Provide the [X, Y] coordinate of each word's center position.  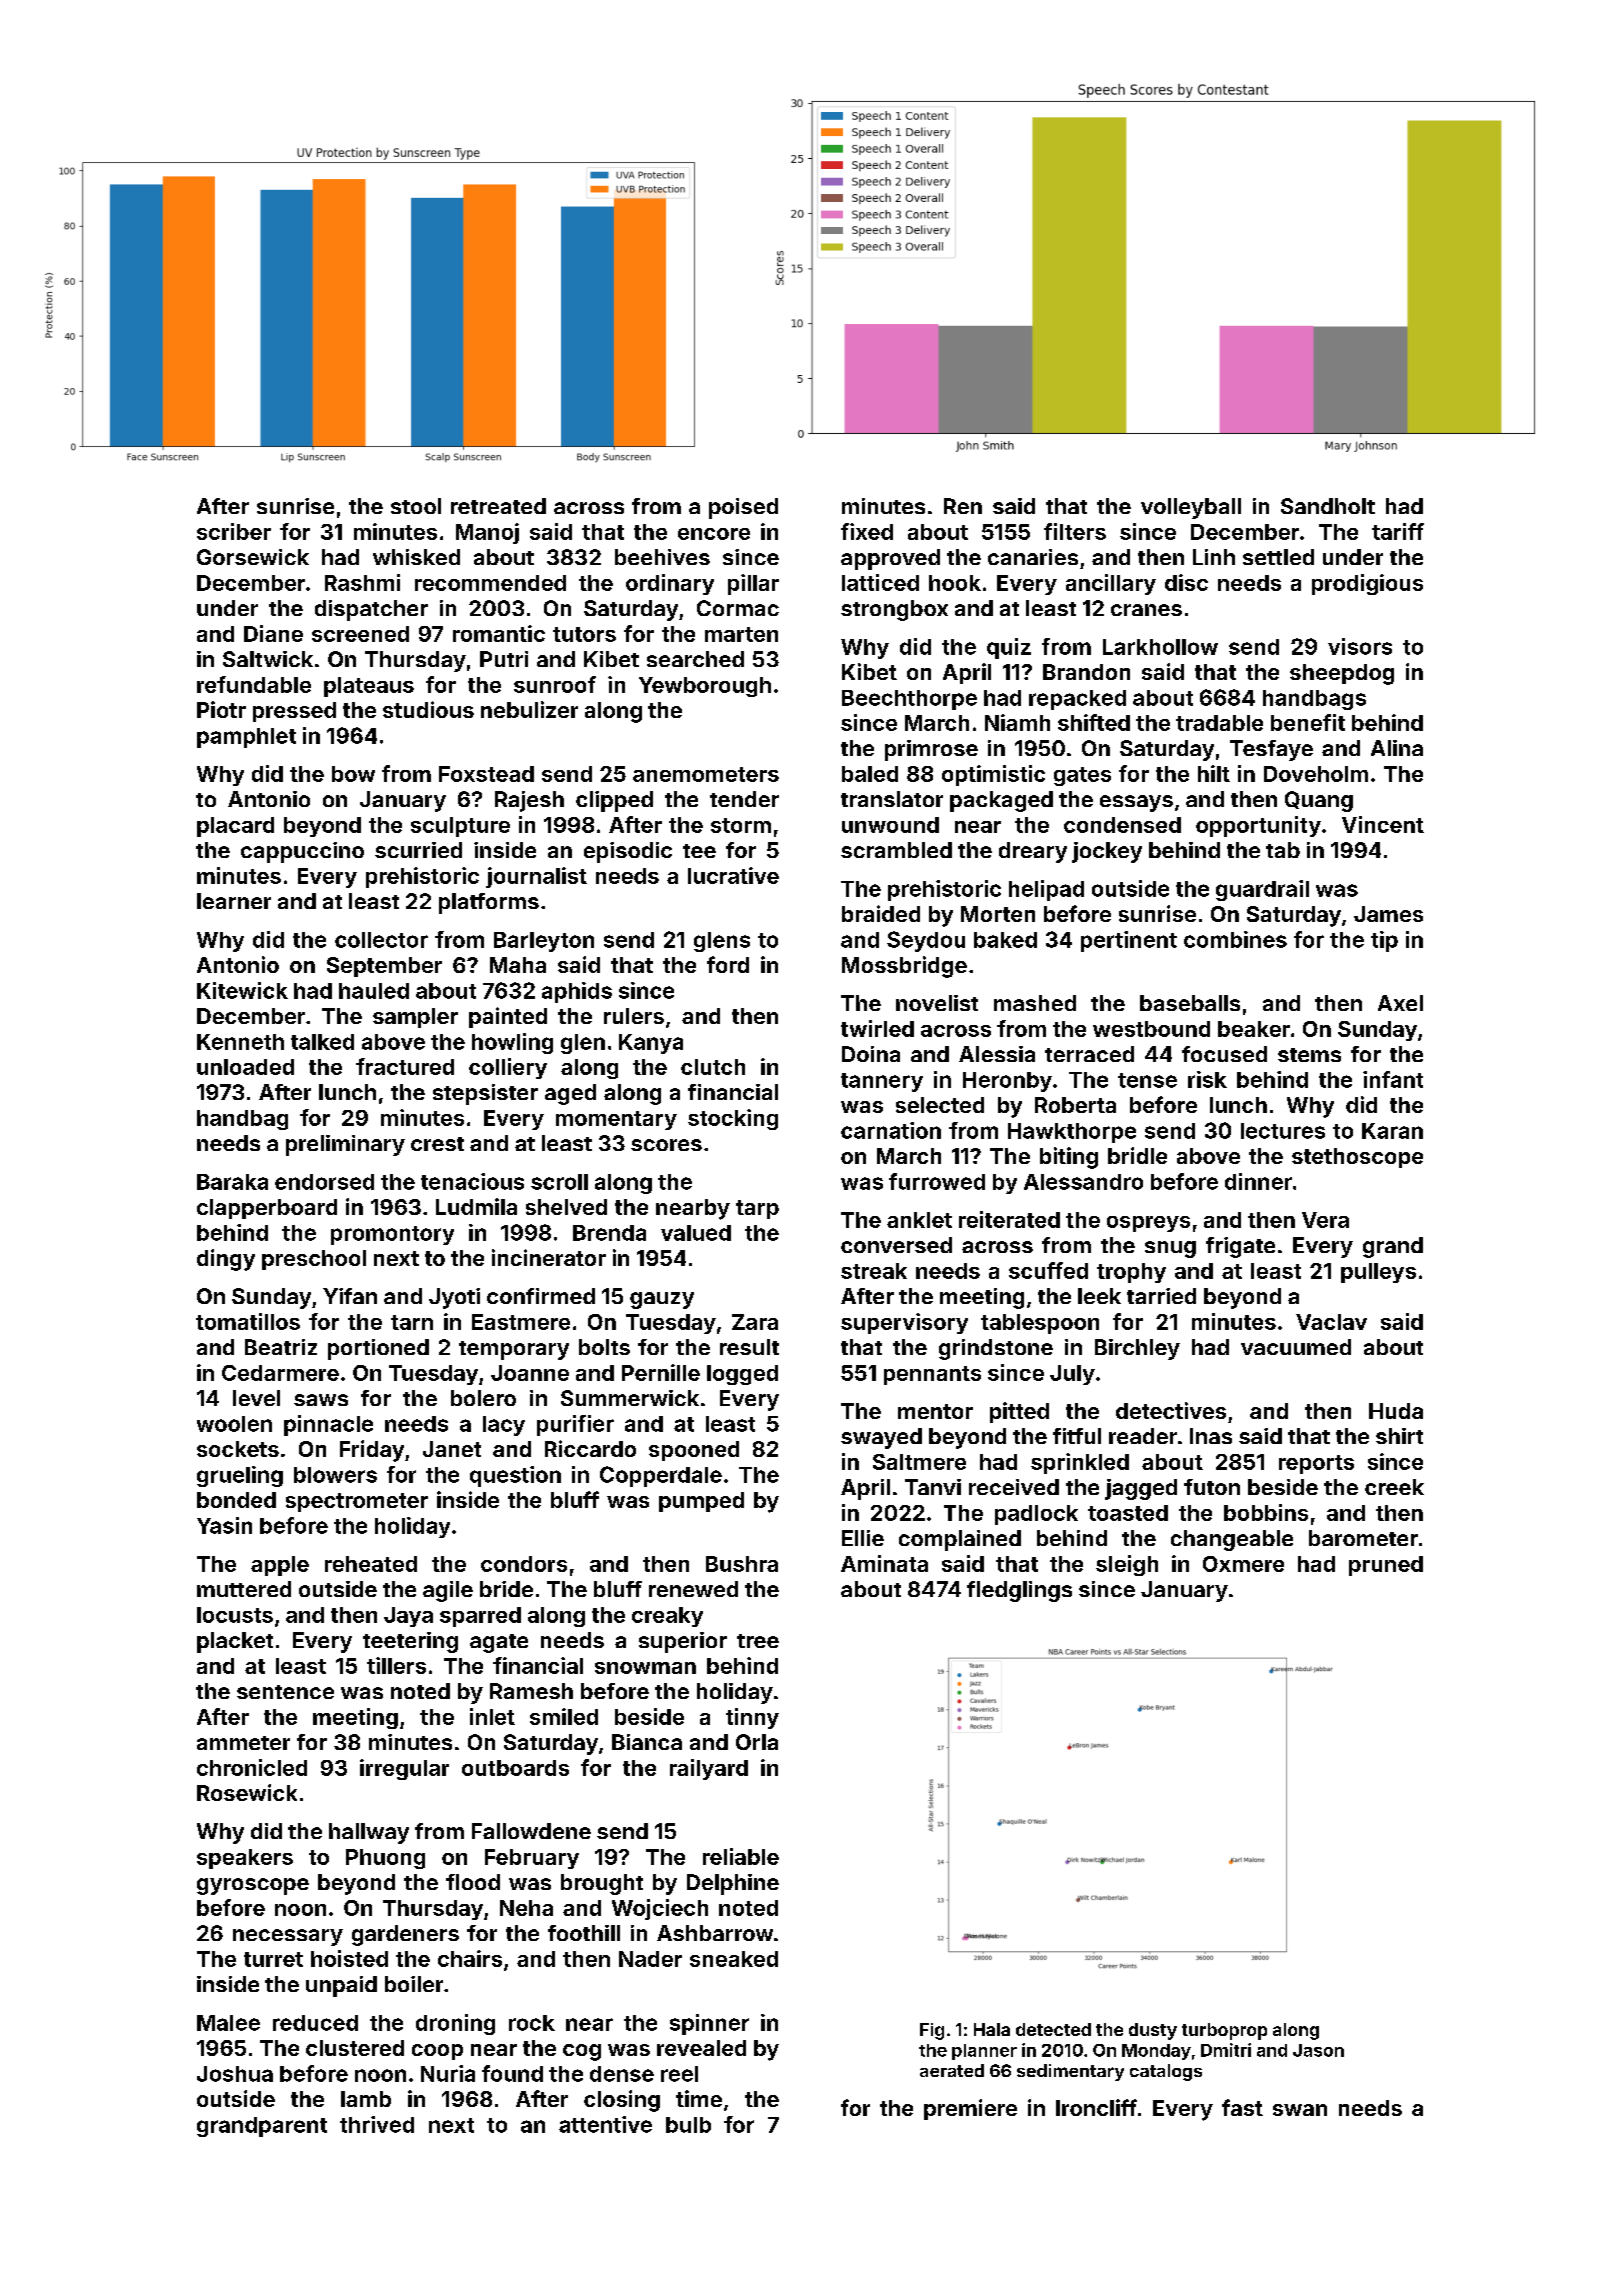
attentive [605, 2124]
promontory [392, 1235]
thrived [377, 2124]
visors [1360, 646]
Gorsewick [253, 557]
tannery [882, 1082]
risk [1207, 1079]
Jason [1318, 2050]
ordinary [670, 584]
